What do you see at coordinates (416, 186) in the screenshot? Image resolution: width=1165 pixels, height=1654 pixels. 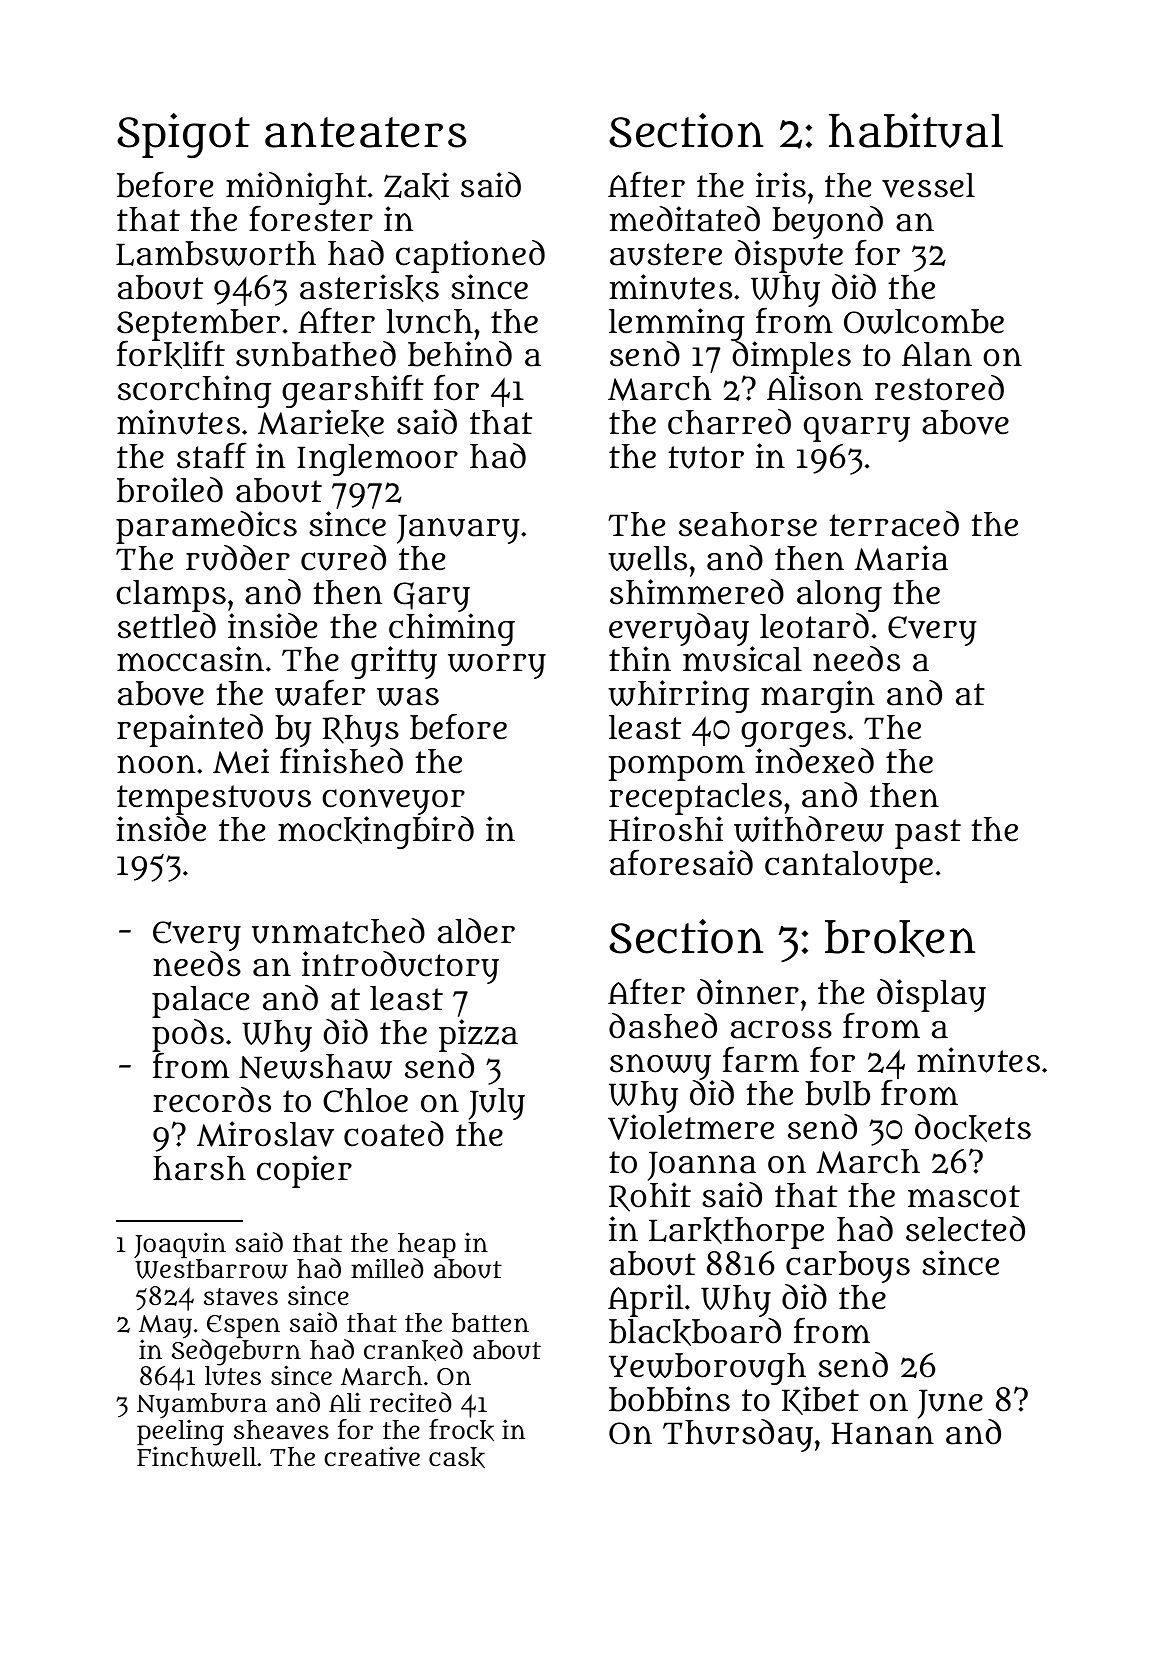 I see `Zaki` at bounding box center [416, 186].
